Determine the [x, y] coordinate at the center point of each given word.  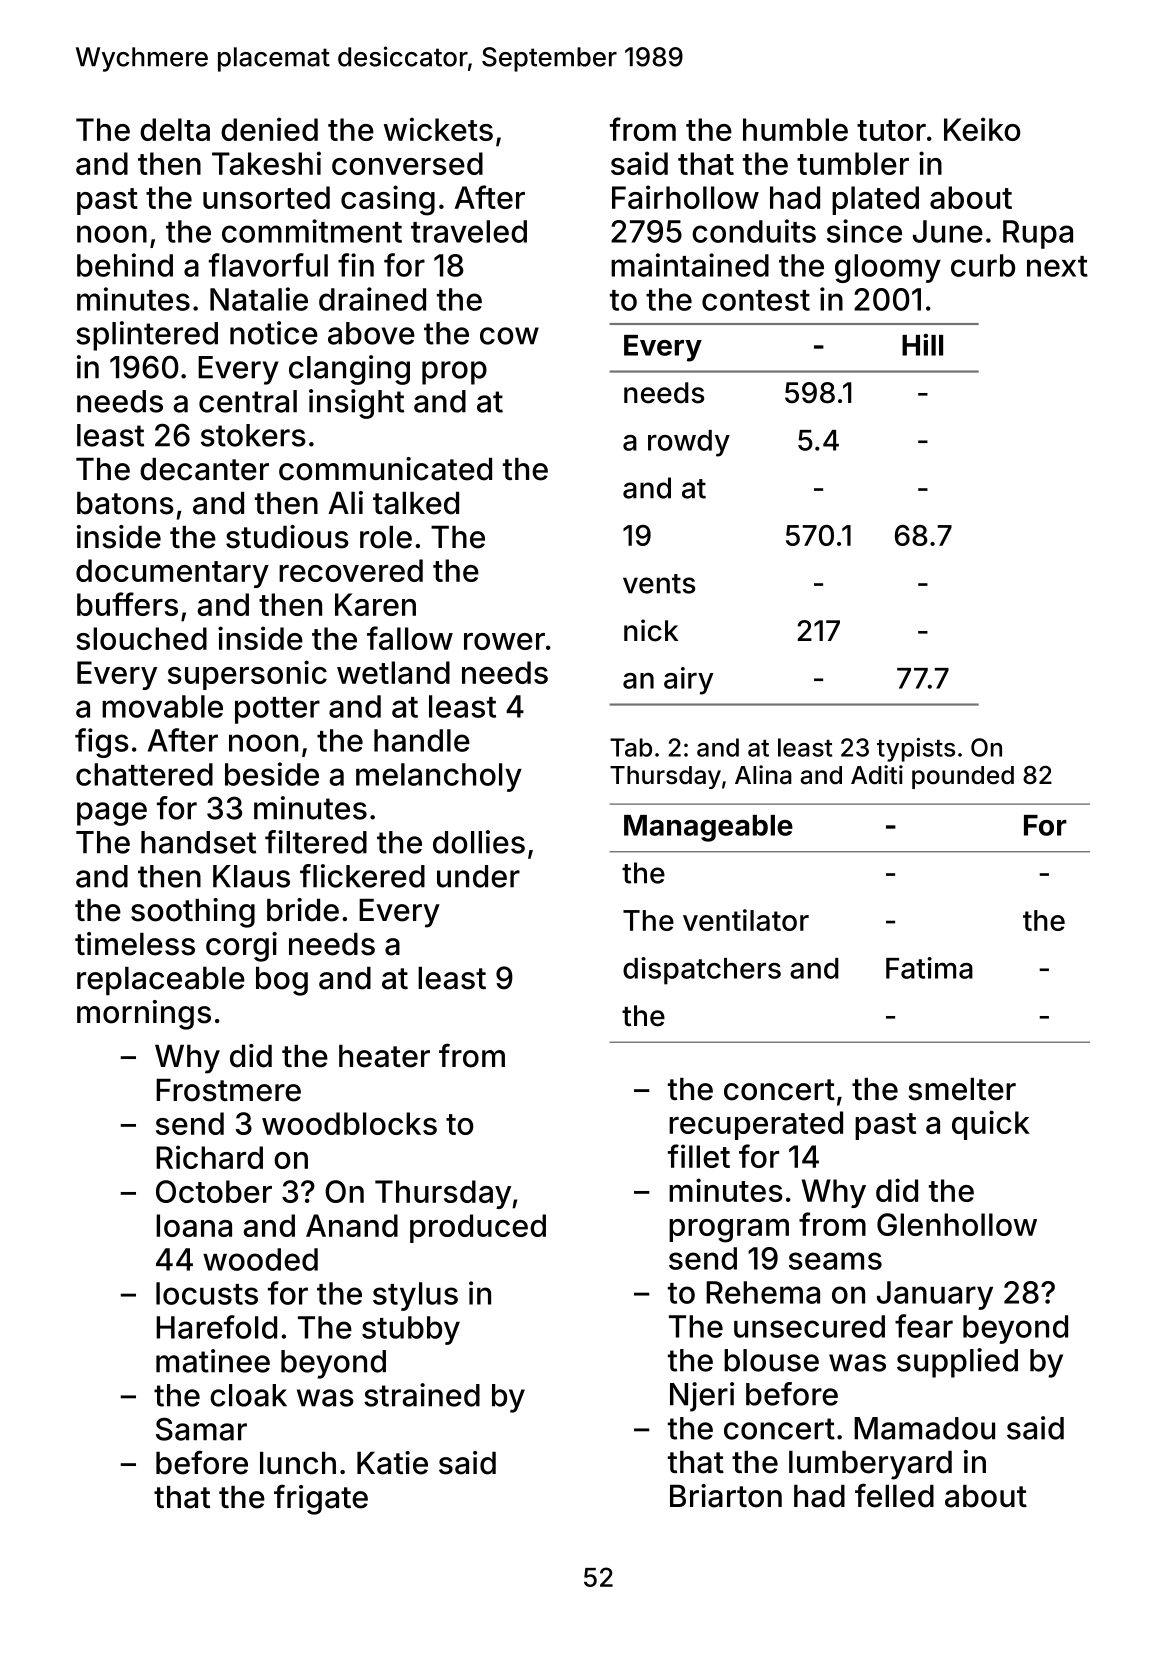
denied [269, 129]
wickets [438, 129]
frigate [321, 1499]
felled [894, 1495]
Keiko [982, 129]
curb [983, 265]
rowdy [689, 443]
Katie [392, 1463]
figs [102, 743]
